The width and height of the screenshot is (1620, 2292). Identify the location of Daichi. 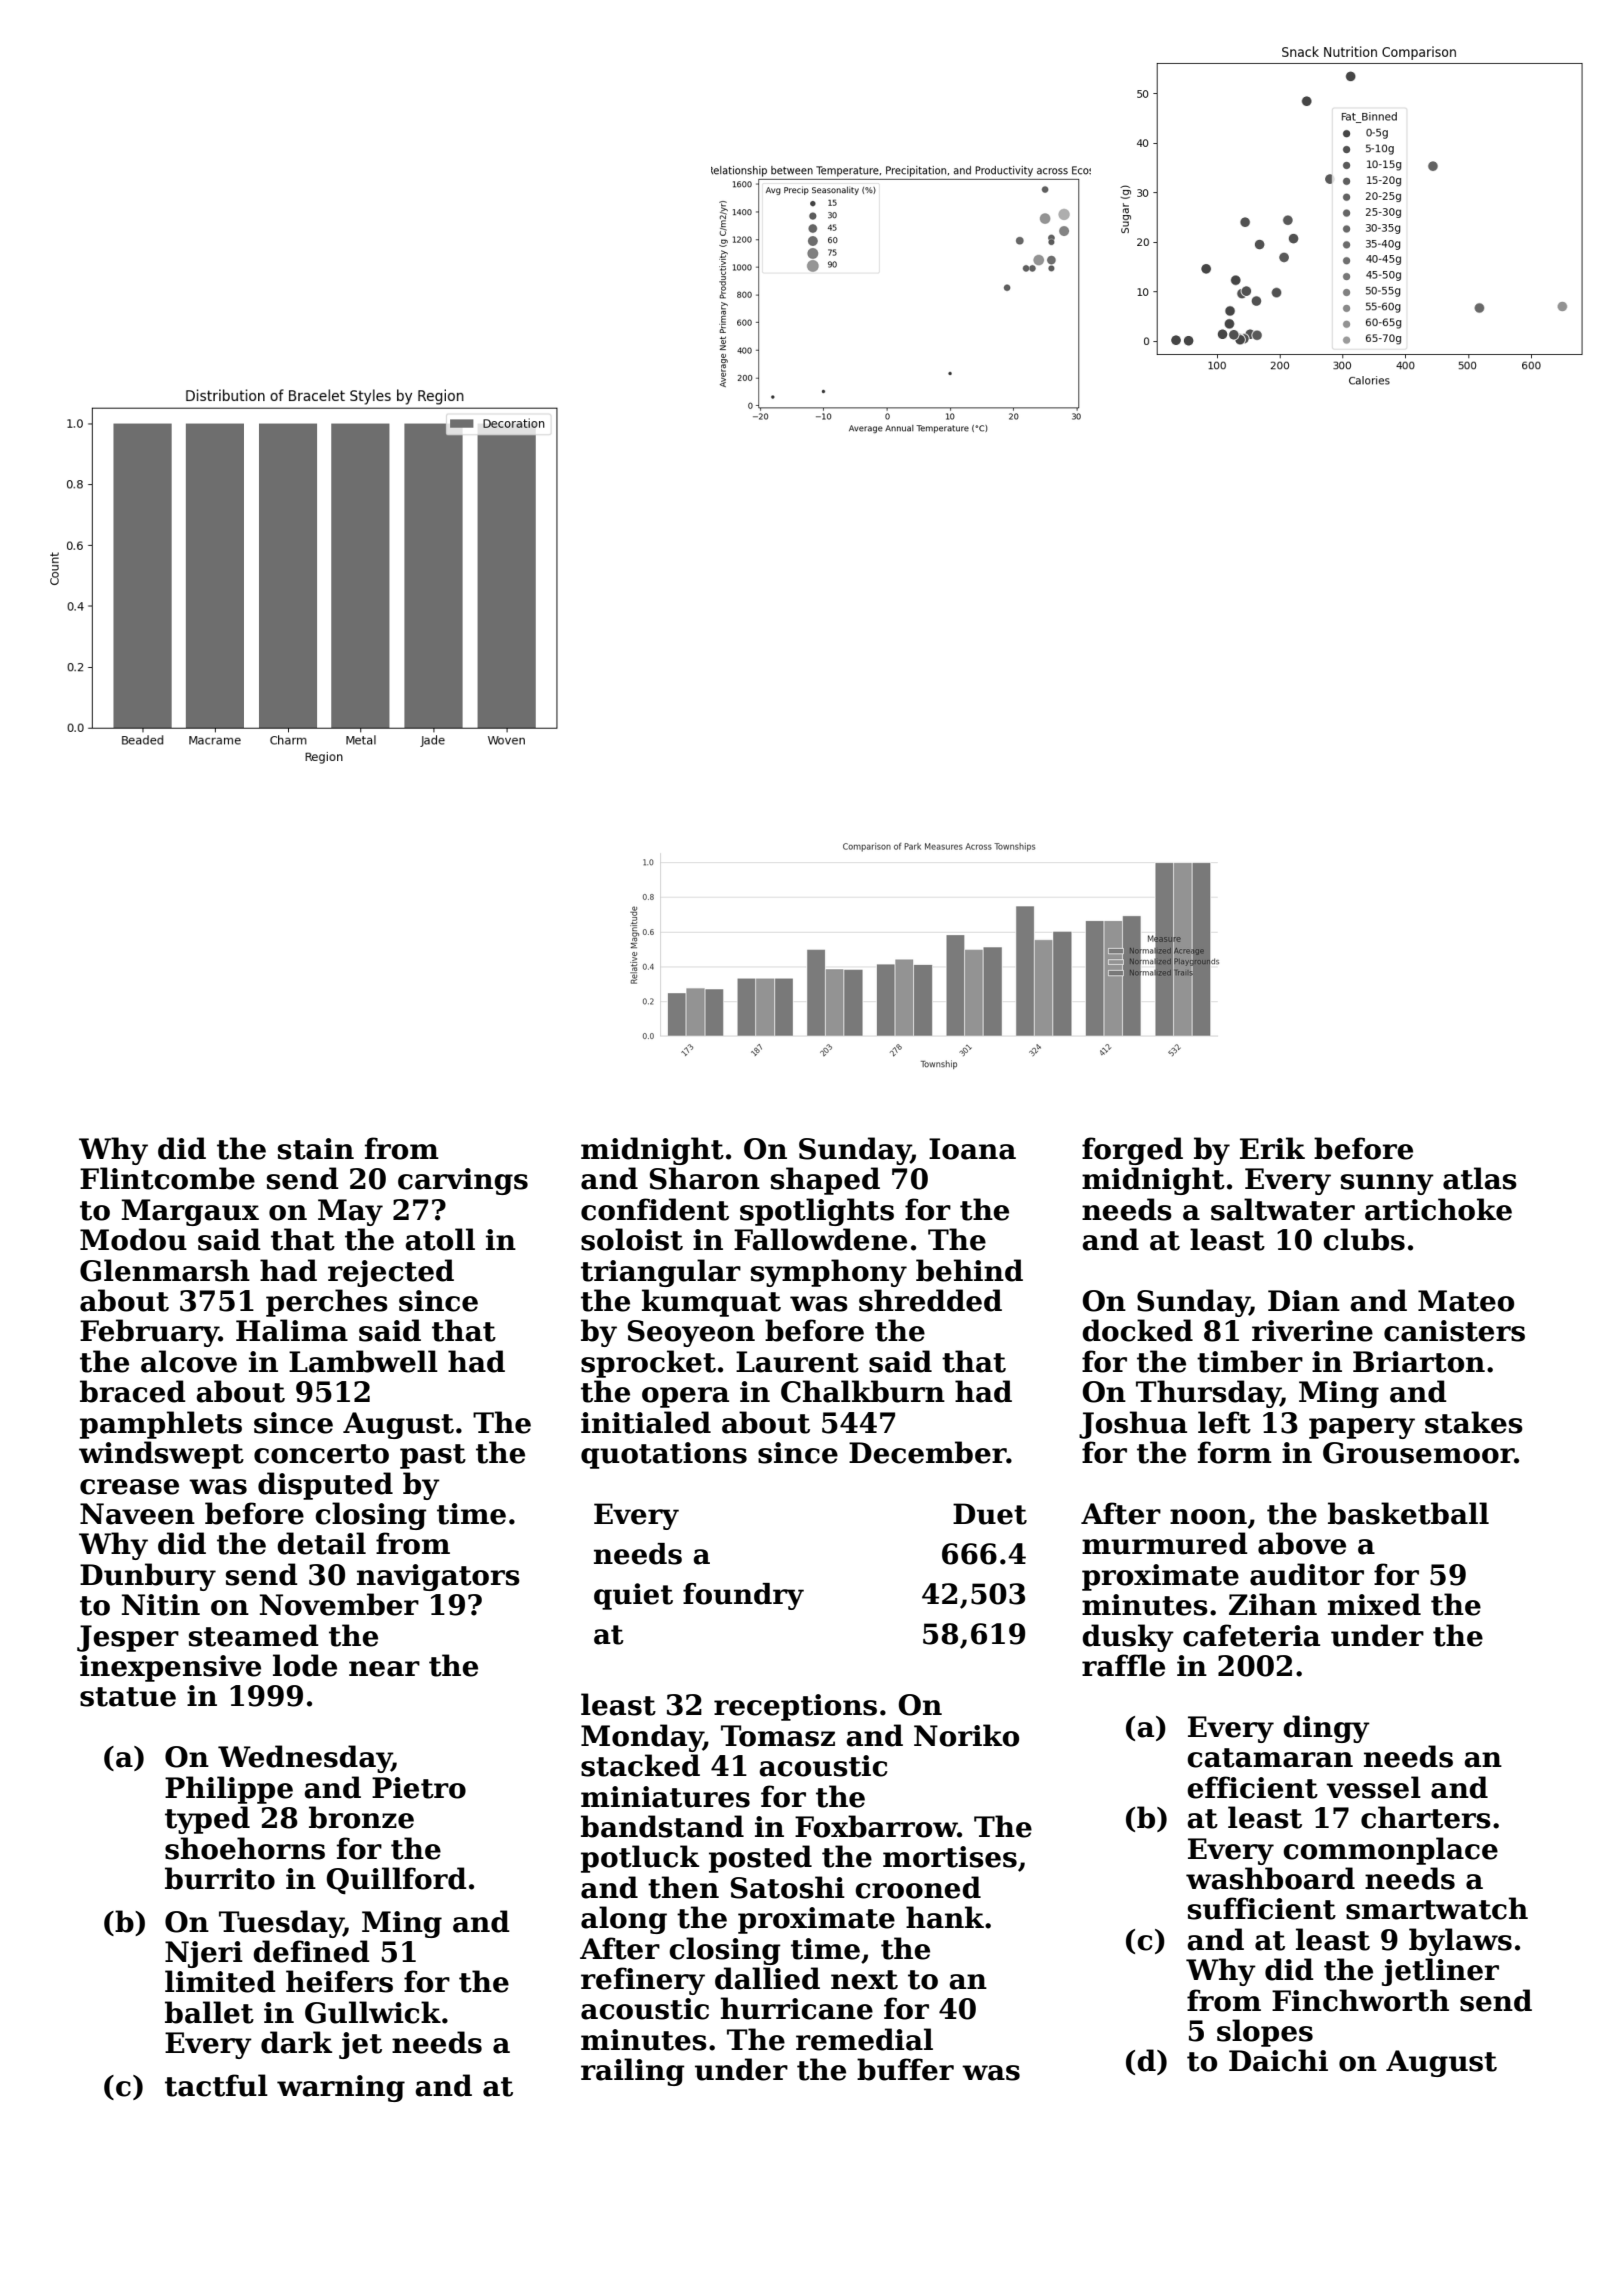
(1278, 2060).
